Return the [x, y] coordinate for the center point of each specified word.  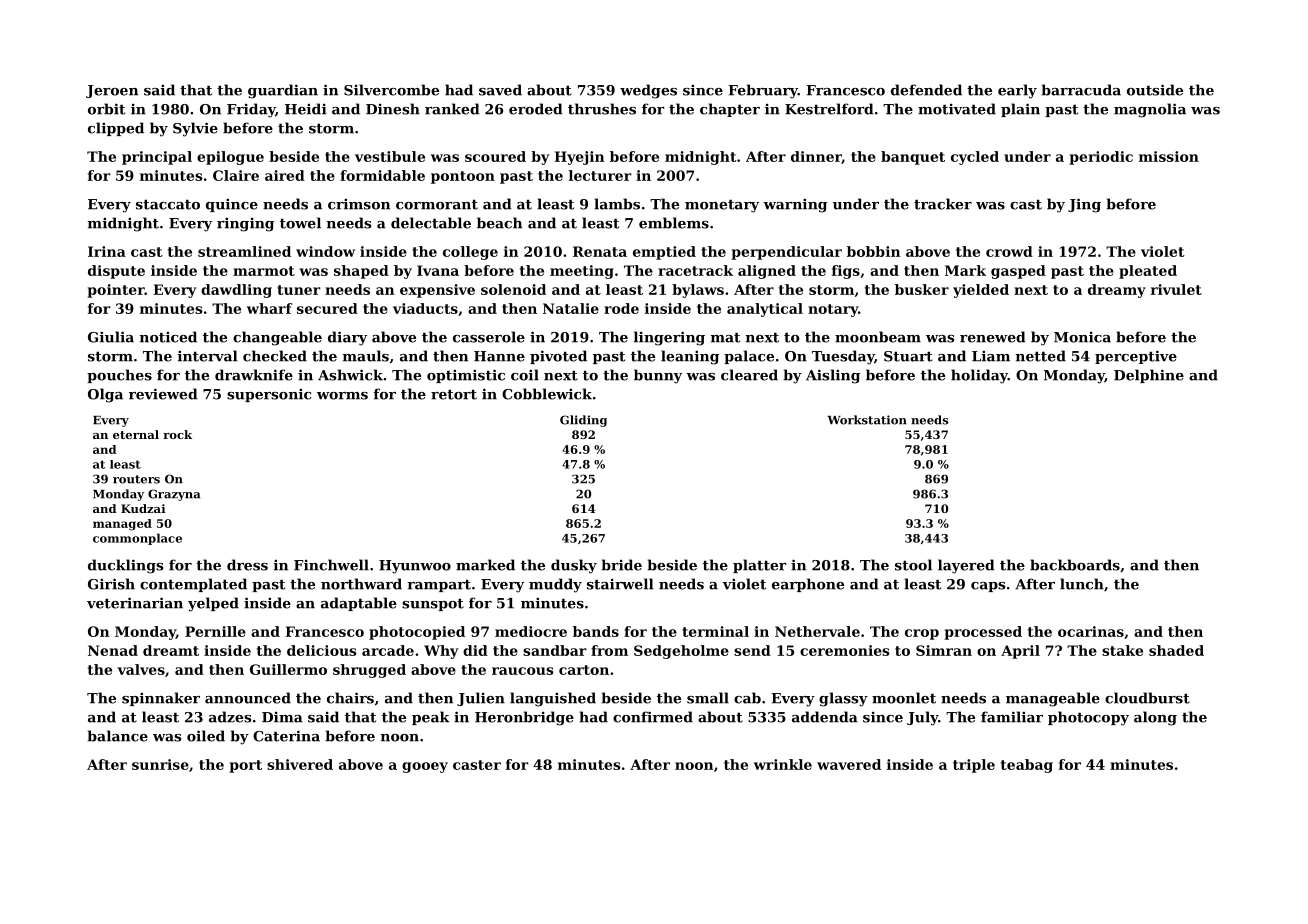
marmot [264, 271]
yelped [213, 604]
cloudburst [1147, 698]
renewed [993, 337]
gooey [425, 767]
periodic [1101, 158]
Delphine [1149, 376]
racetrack [695, 270]
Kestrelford [829, 109]
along [1155, 718]
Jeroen [112, 91]
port [245, 766]
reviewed [163, 394]
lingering [669, 338]
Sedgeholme [681, 652]
